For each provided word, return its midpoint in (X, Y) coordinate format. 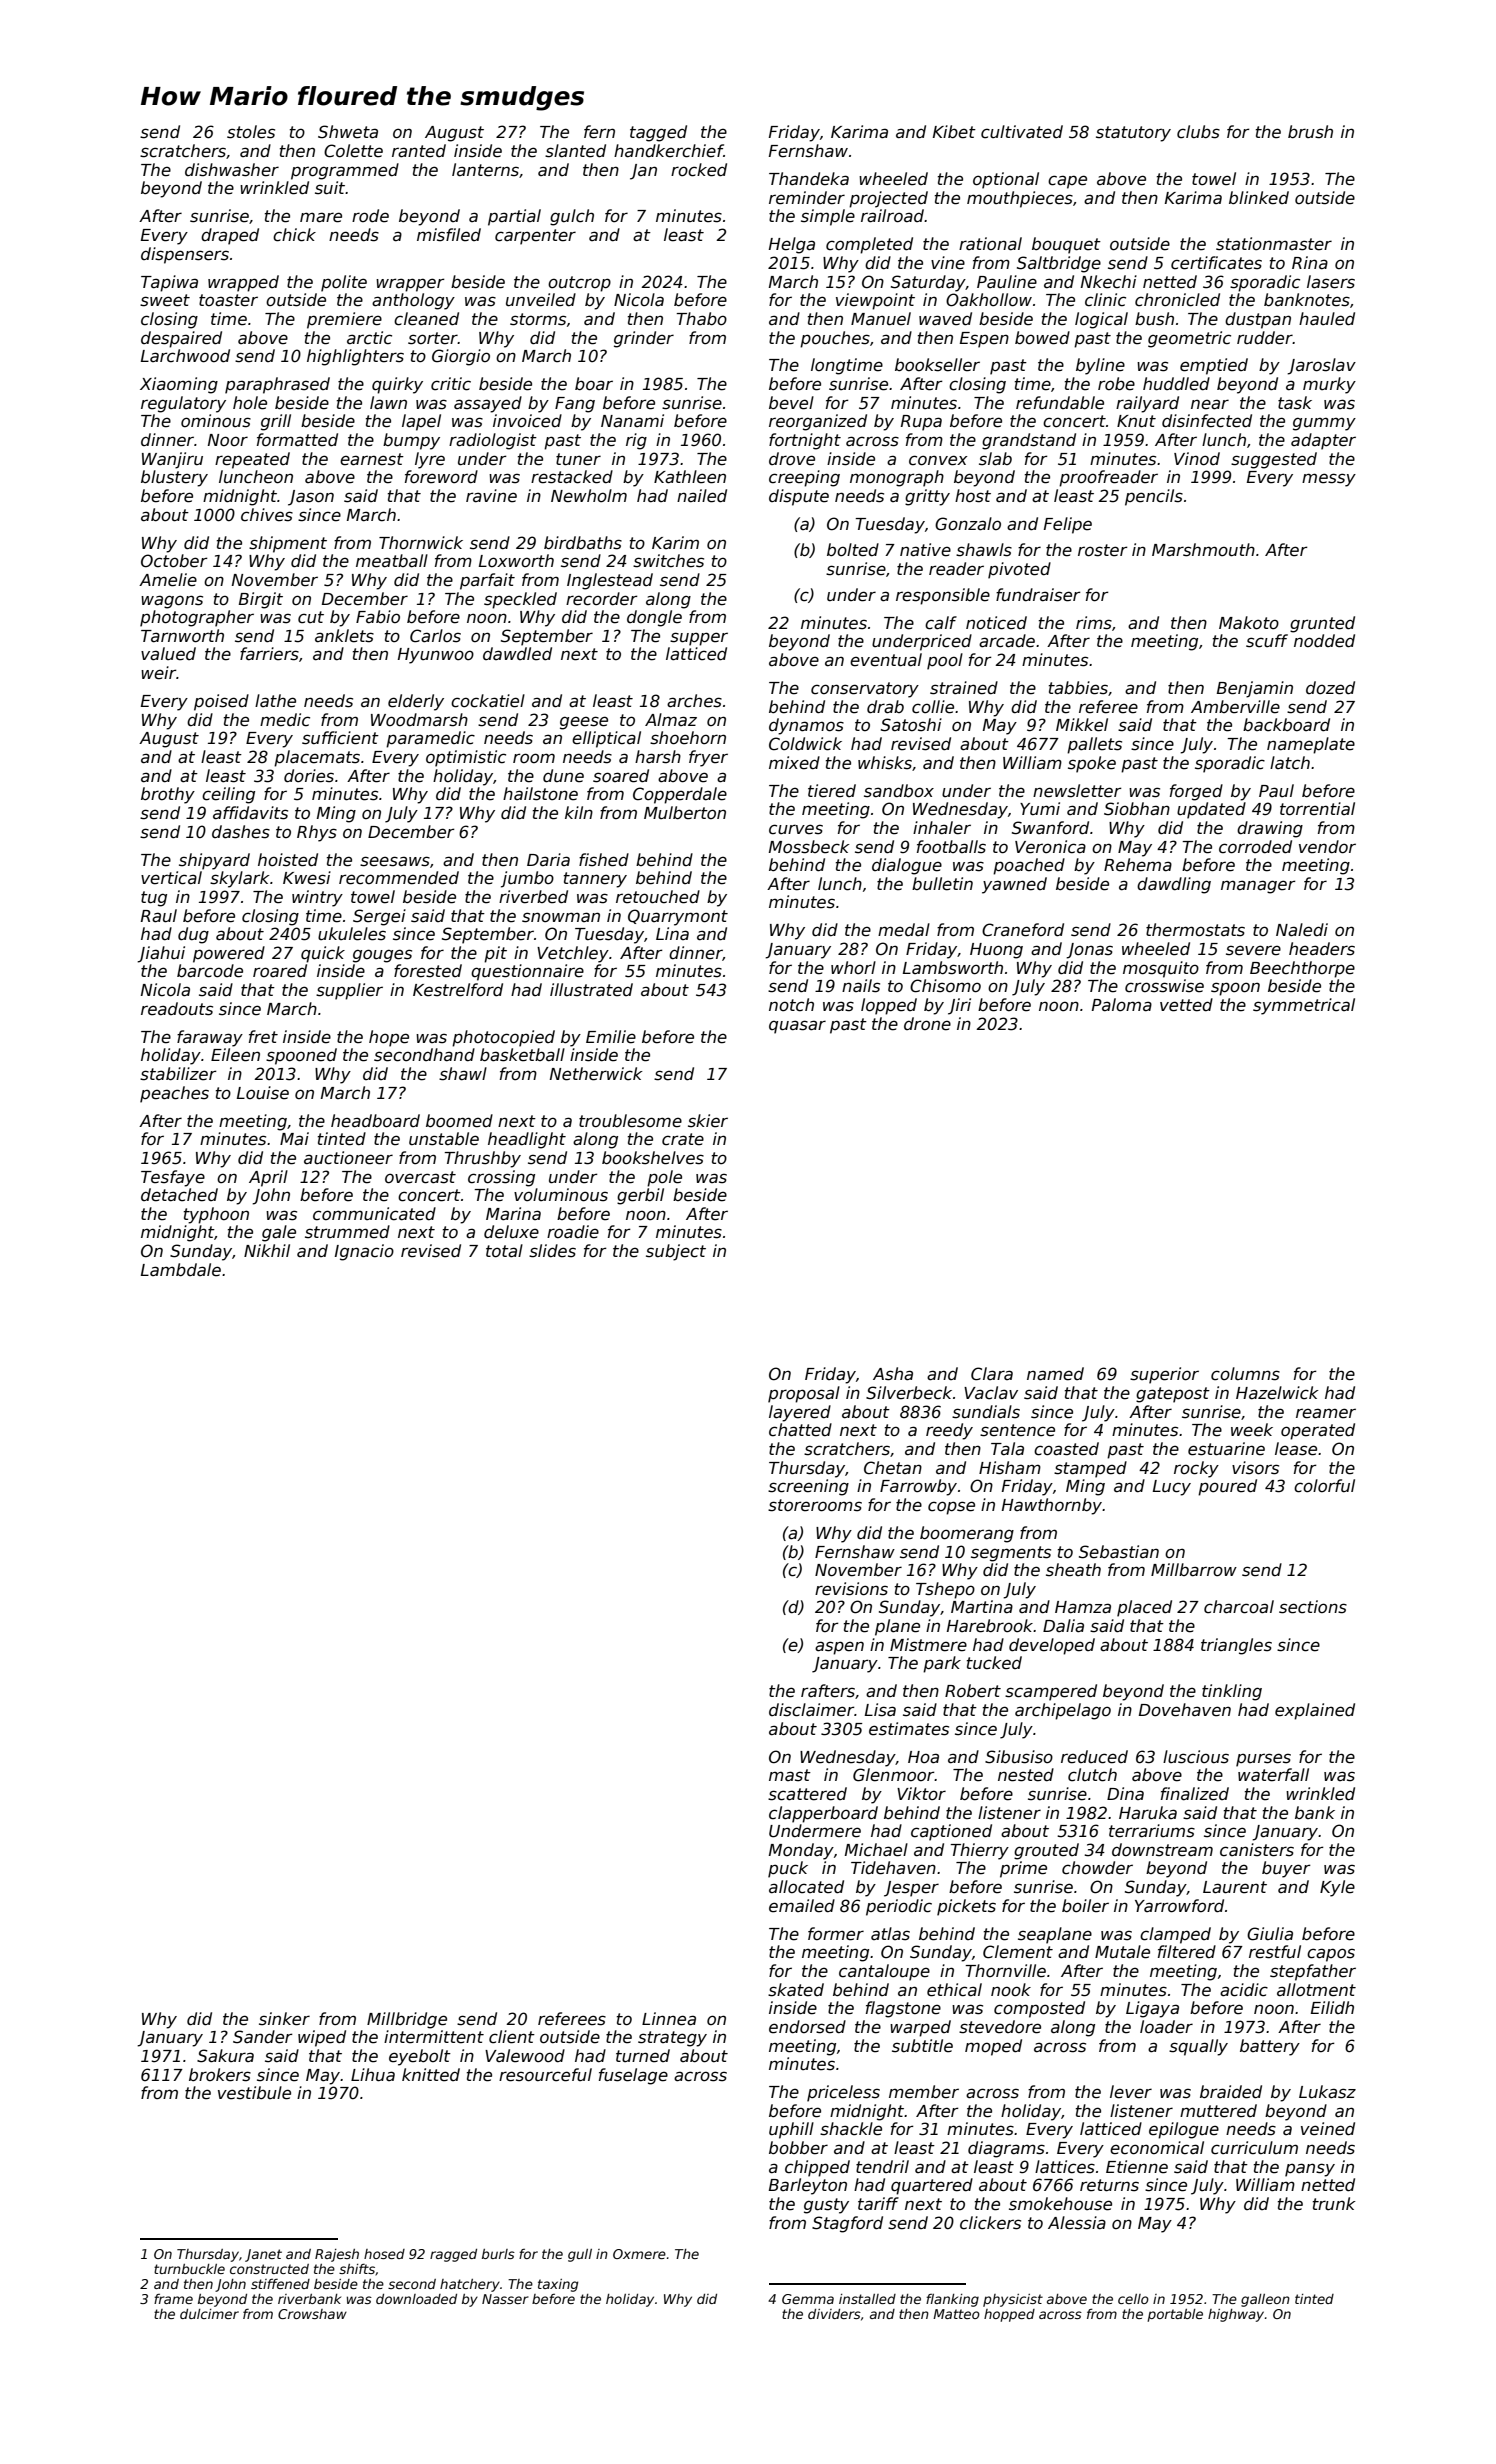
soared (621, 776)
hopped (1009, 2315)
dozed (1330, 688)
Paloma (1122, 1005)
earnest (372, 459)
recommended (399, 878)
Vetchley (573, 954)
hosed (384, 2254)
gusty (826, 2206)
